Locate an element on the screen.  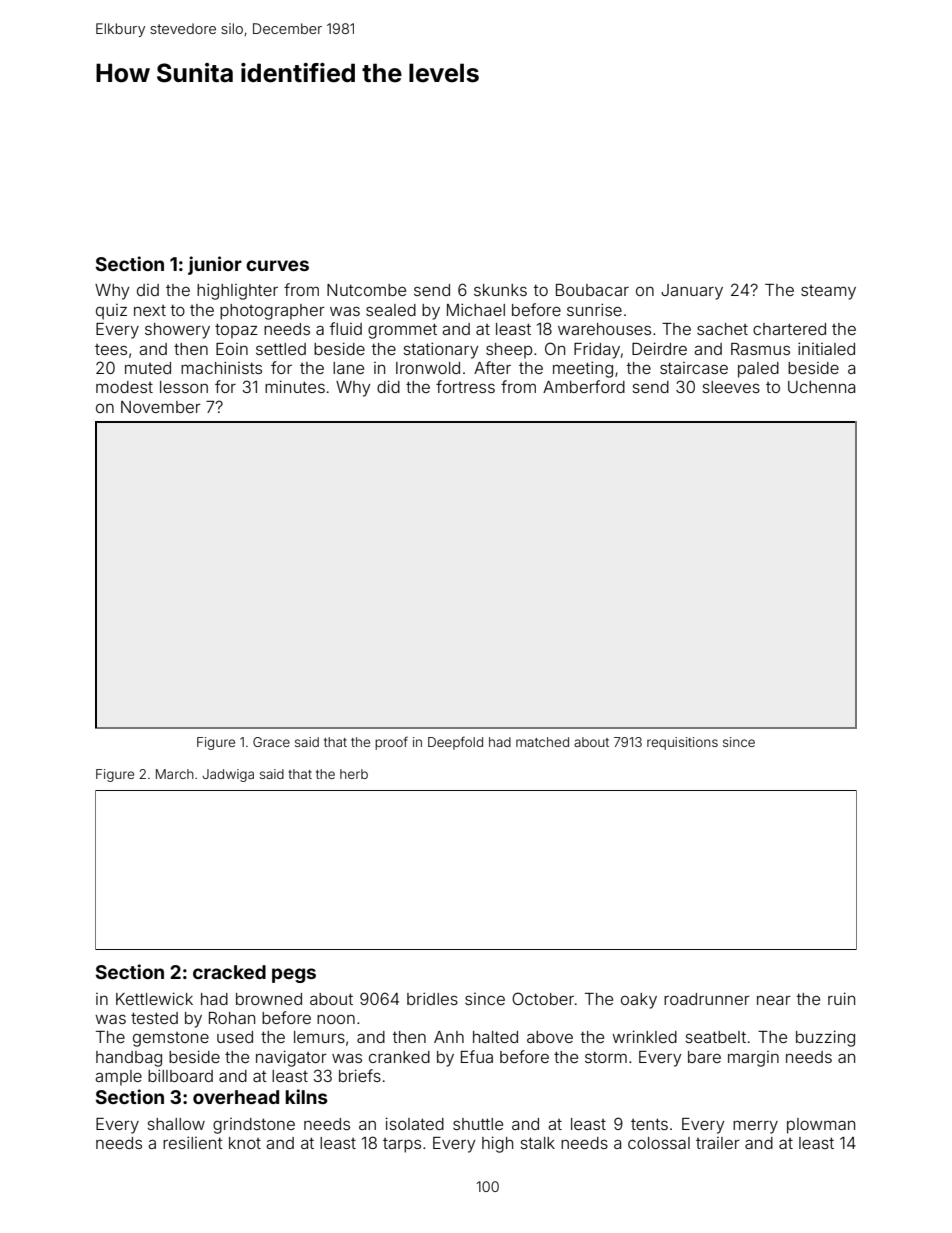
requisitions is located at coordinates (682, 743).
